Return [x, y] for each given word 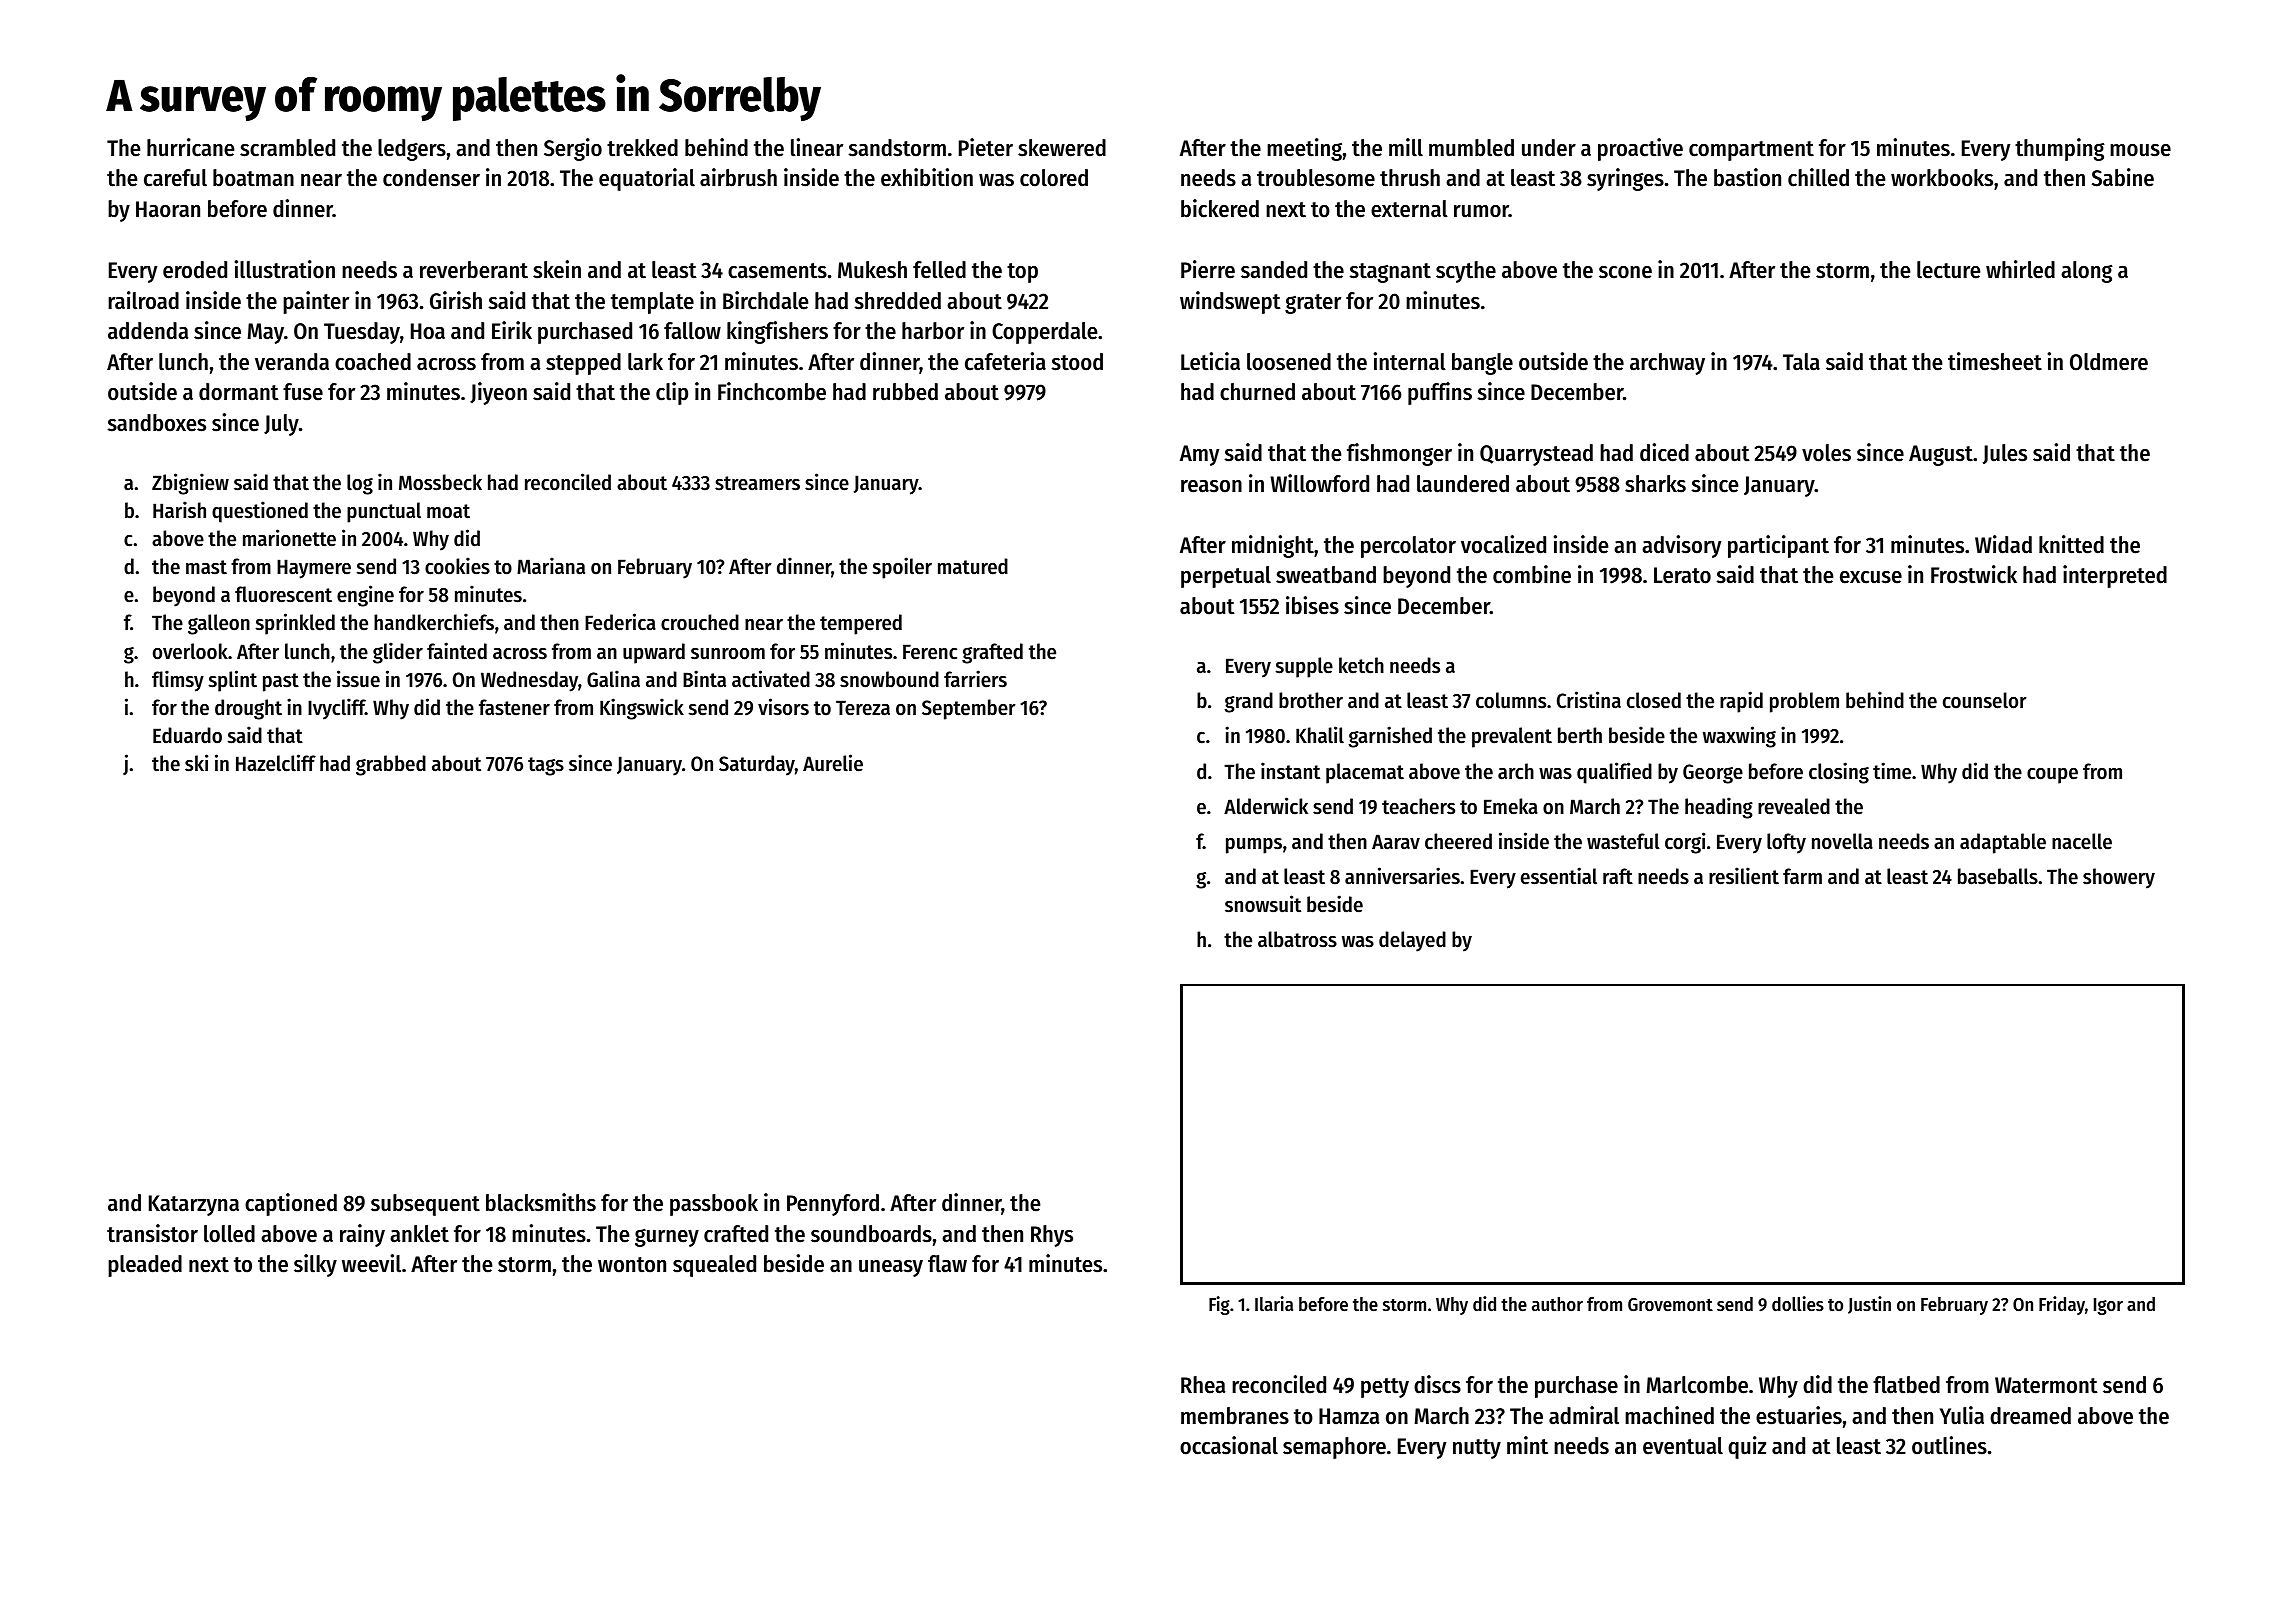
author [1557, 1304]
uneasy [891, 1268]
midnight [1273, 546]
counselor [1985, 700]
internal [1409, 361]
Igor [2108, 1306]
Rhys [1052, 1236]
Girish [456, 300]
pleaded [145, 1266]
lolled [229, 1234]
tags [546, 766]
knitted [2071, 544]
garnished [1390, 737]
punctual [384, 512]
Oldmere [2109, 362]
